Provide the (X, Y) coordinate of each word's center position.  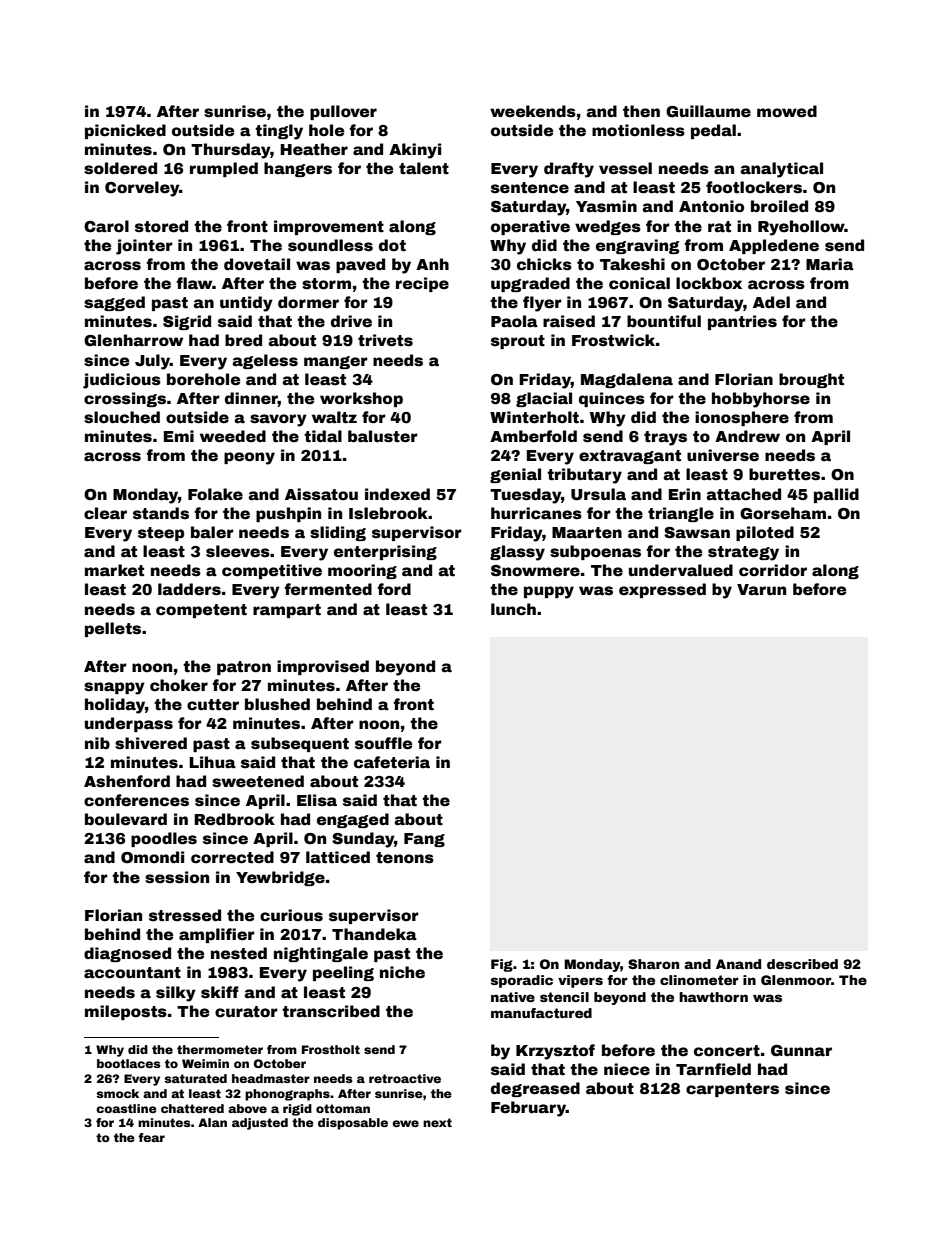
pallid (836, 495)
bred (243, 340)
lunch (513, 609)
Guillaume (708, 111)
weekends (533, 111)
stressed (185, 915)
